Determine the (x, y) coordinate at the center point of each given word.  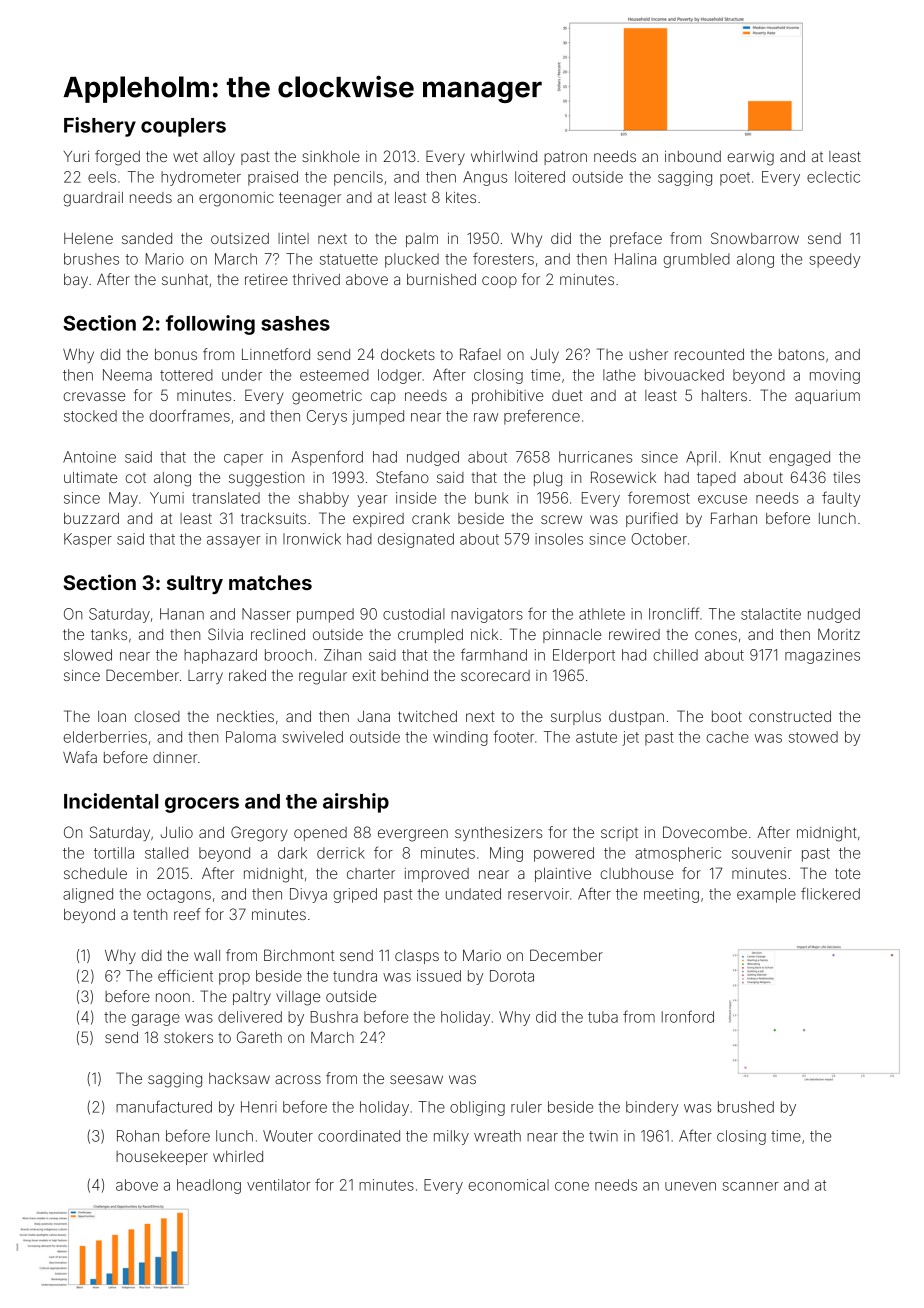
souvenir (762, 853)
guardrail (93, 199)
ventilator (279, 1185)
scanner (751, 1186)
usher (648, 354)
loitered (540, 177)
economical (508, 1185)
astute (596, 737)
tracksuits (273, 518)
